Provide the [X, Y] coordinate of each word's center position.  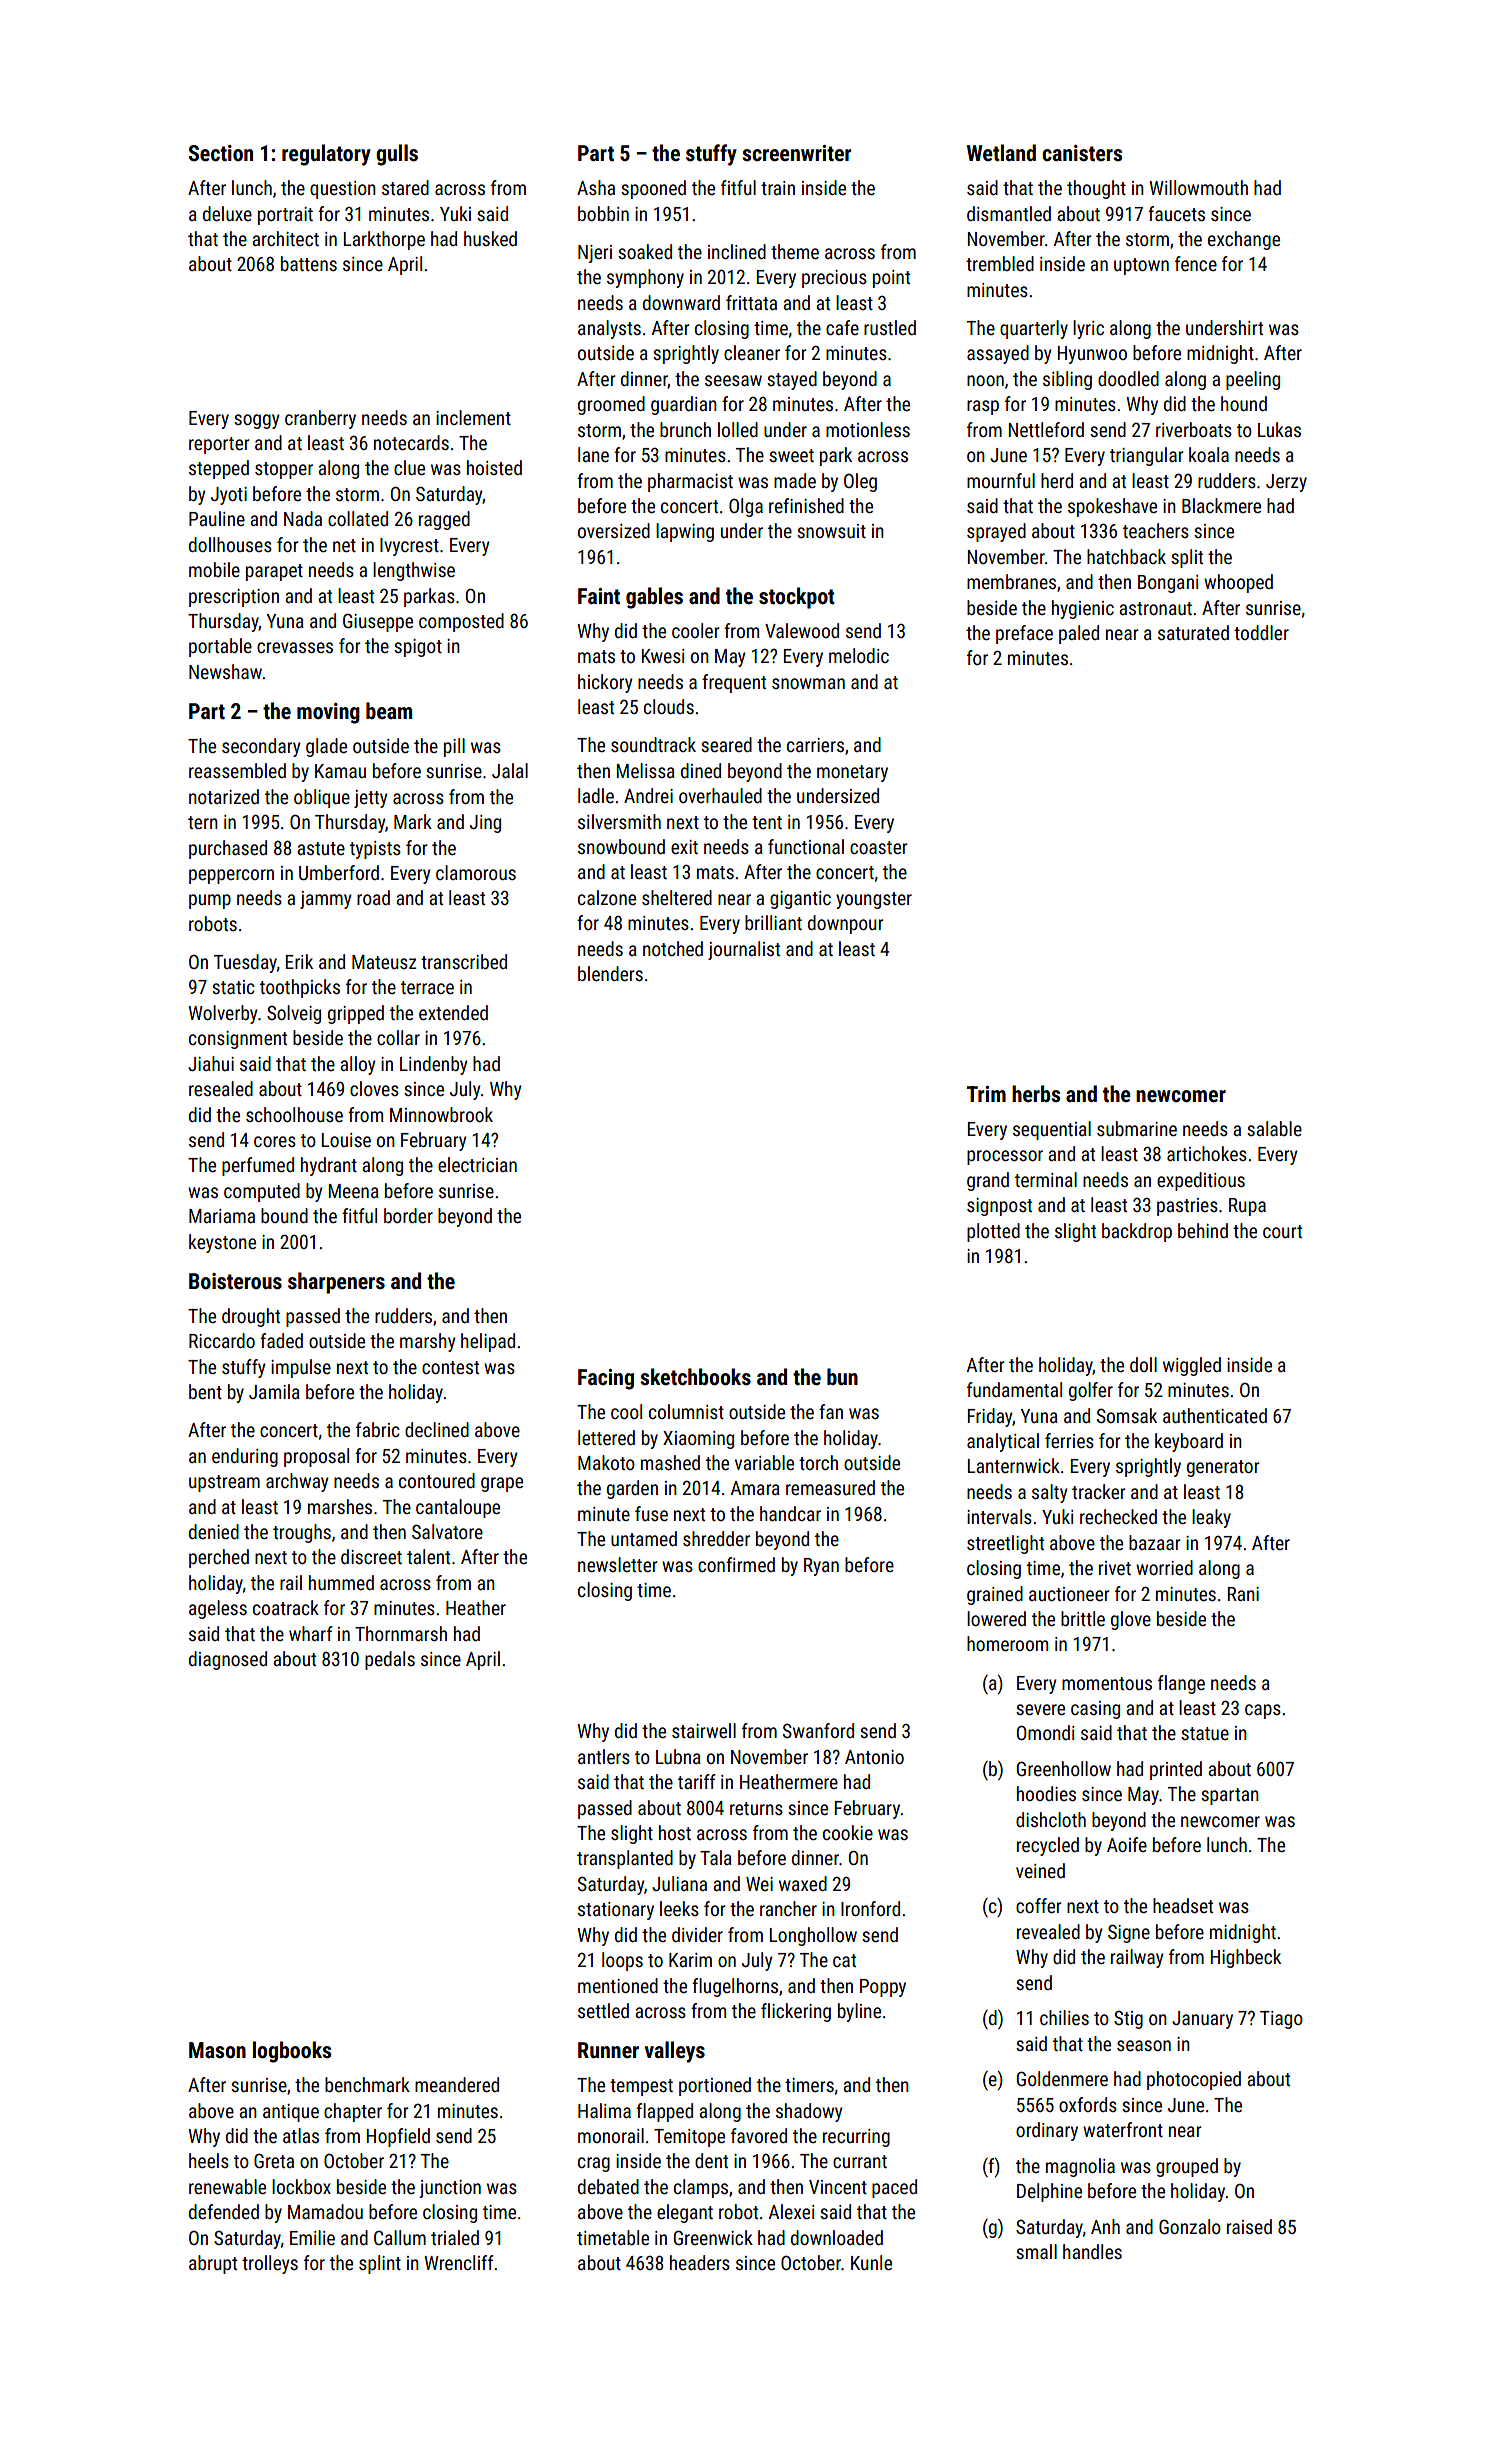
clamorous [476, 872]
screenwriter [796, 153]
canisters [1082, 153]
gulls [397, 155]
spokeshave [1112, 507]
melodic [859, 655]
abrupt [213, 2264]
